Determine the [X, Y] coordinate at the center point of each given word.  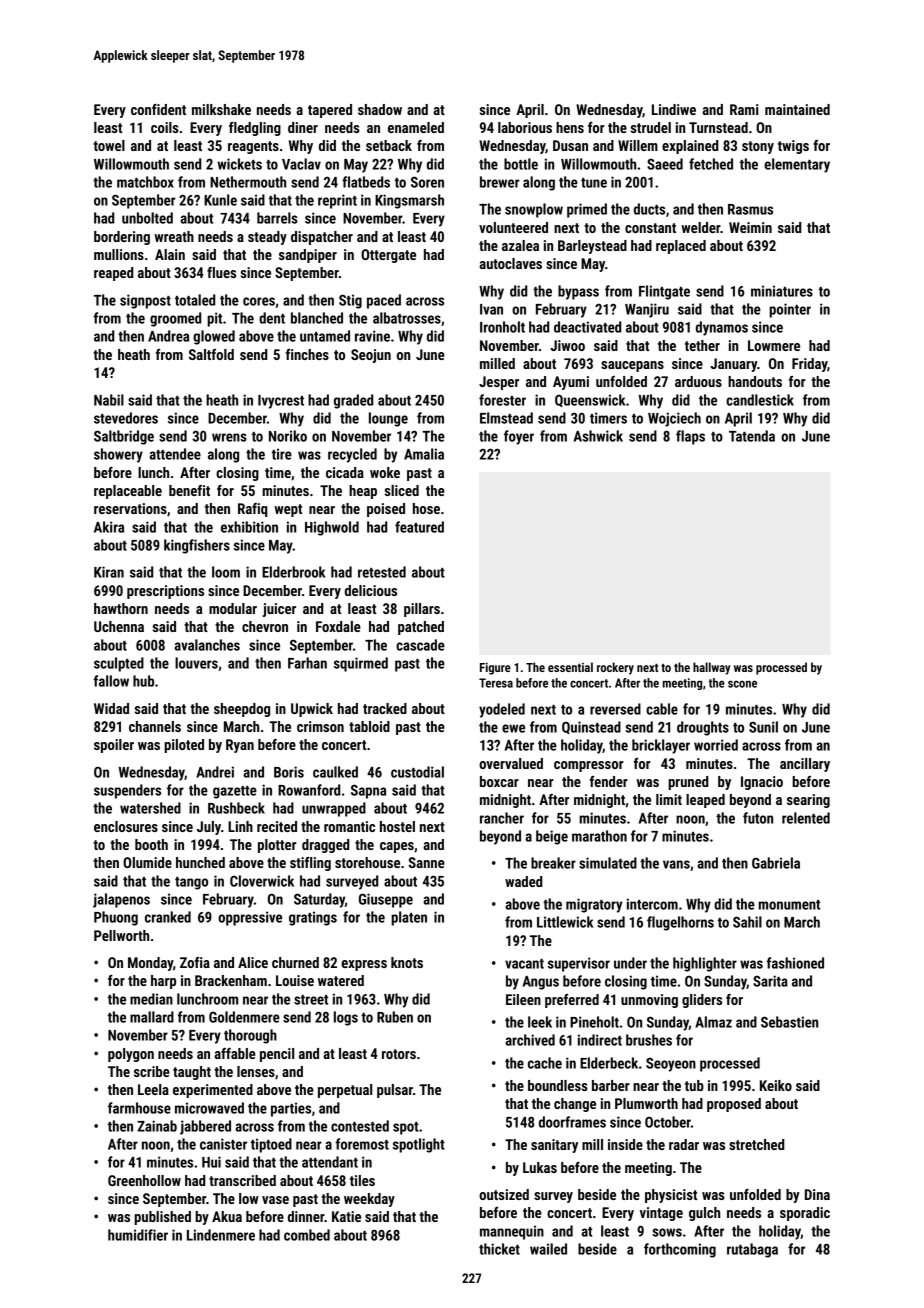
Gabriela [776, 863]
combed [307, 1235]
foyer [519, 437]
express [364, 965]
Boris [289, 772]
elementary [797, 165]
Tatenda [752, 436]
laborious [525, 127]
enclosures [126, 826]
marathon [599, 836]
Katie [346, 1216]
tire [282, 454]
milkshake [221, 109]
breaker [553, 863]
